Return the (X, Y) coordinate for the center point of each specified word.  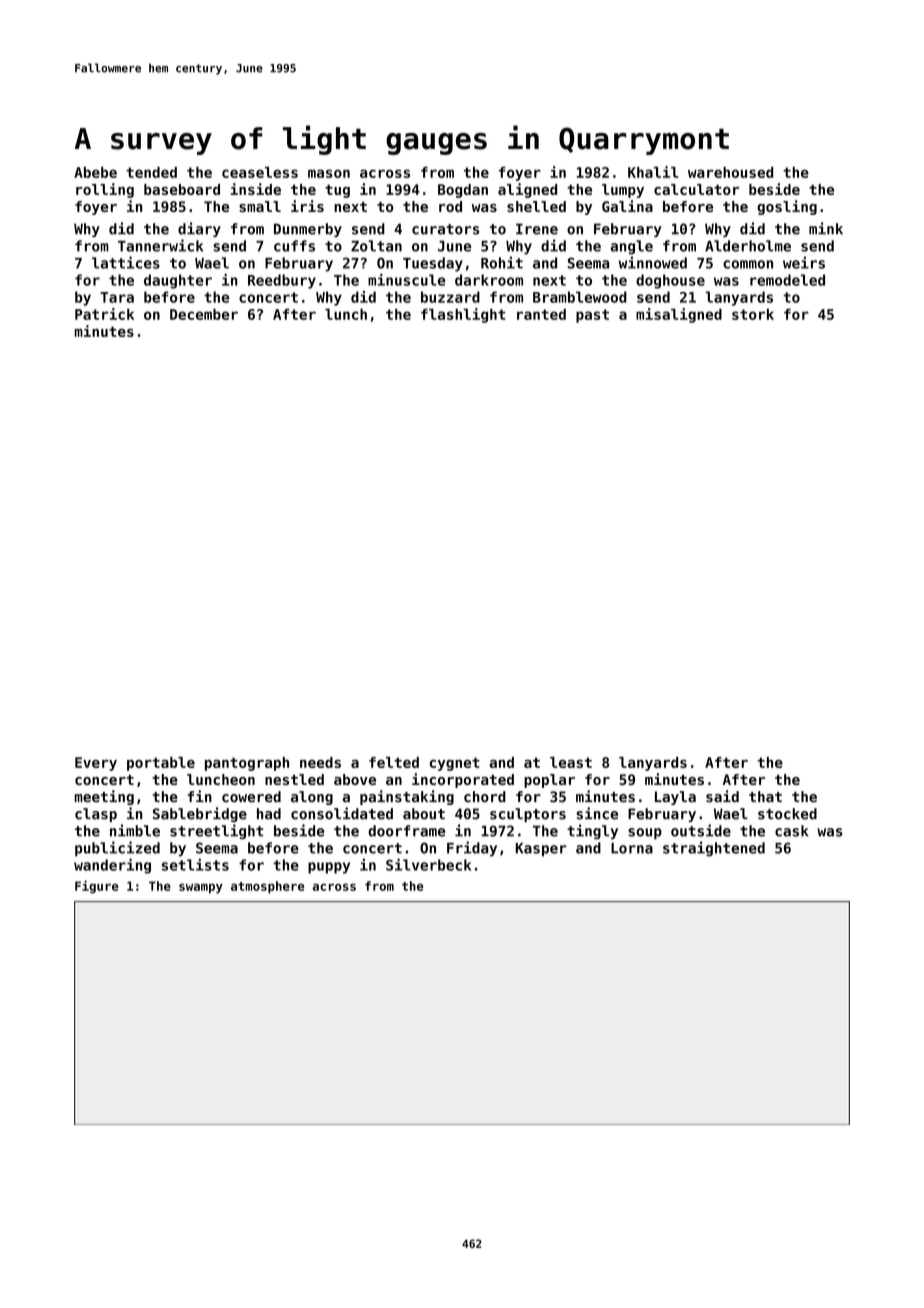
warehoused (730, 172)
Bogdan (463, 191)
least (571, 762)
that (765, 796)
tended (152, 172)
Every (96, 764)
